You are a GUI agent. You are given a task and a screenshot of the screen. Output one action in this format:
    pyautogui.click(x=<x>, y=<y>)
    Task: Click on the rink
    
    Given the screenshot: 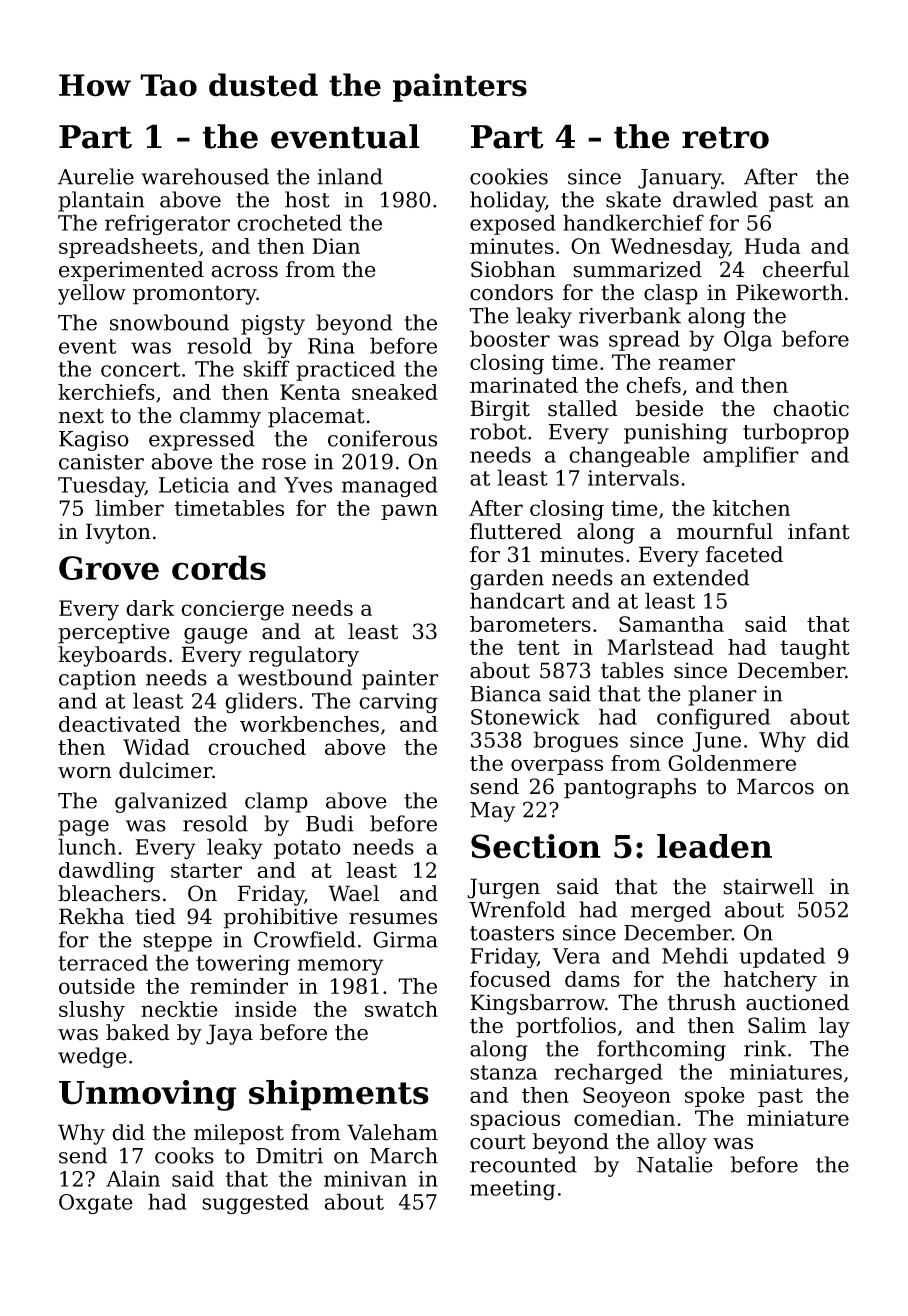 What is the action you would take?
    pyautogui.click(x=765, y=1048)
